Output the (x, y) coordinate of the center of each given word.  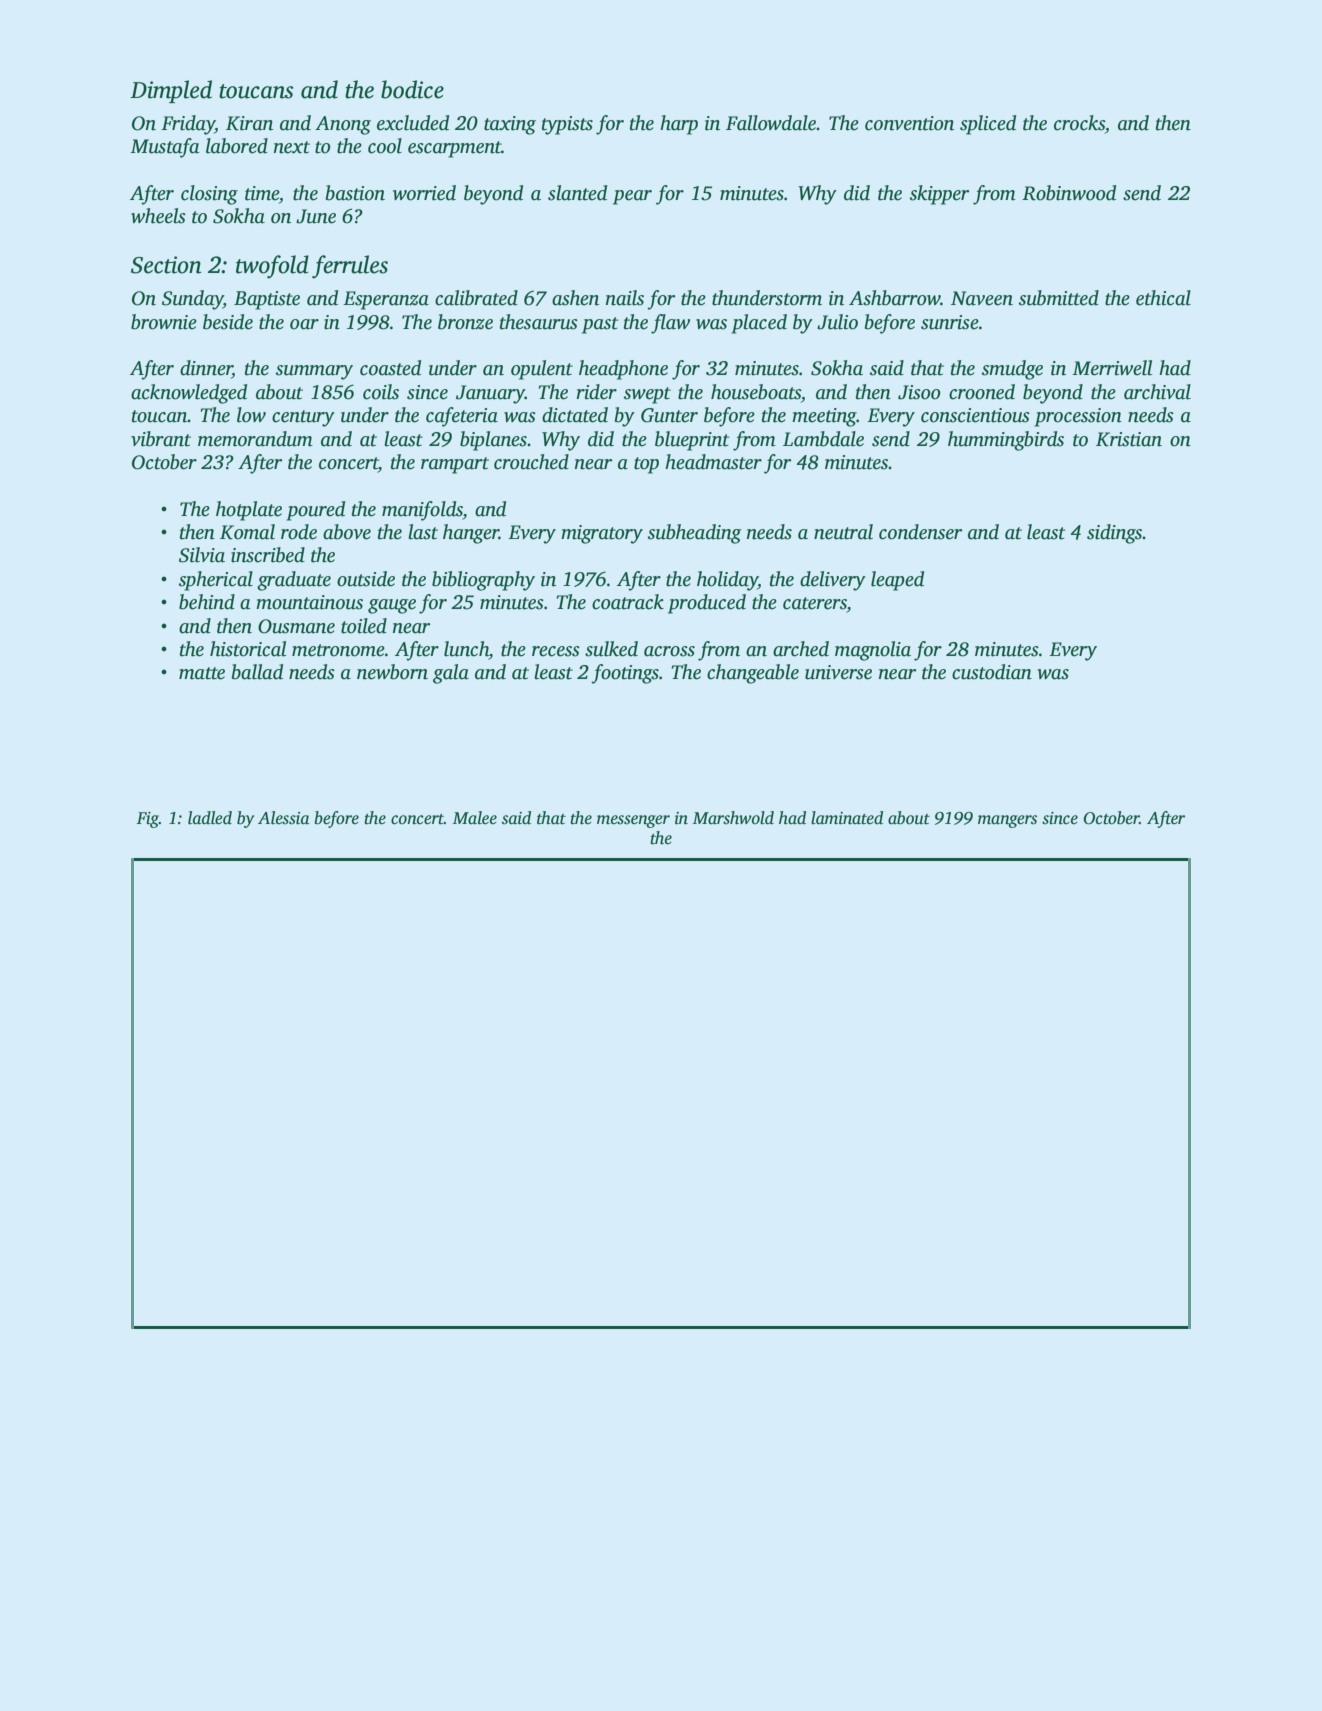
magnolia (873, 651)
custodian (992, 672)
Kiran (249, 123)
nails (625, 298)
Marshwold (733, 818)
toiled (364, 626)
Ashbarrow (894, 298)
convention (909, 123)
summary (314, 372)
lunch (466, 649)
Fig (147, 820)
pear (632, 197)
